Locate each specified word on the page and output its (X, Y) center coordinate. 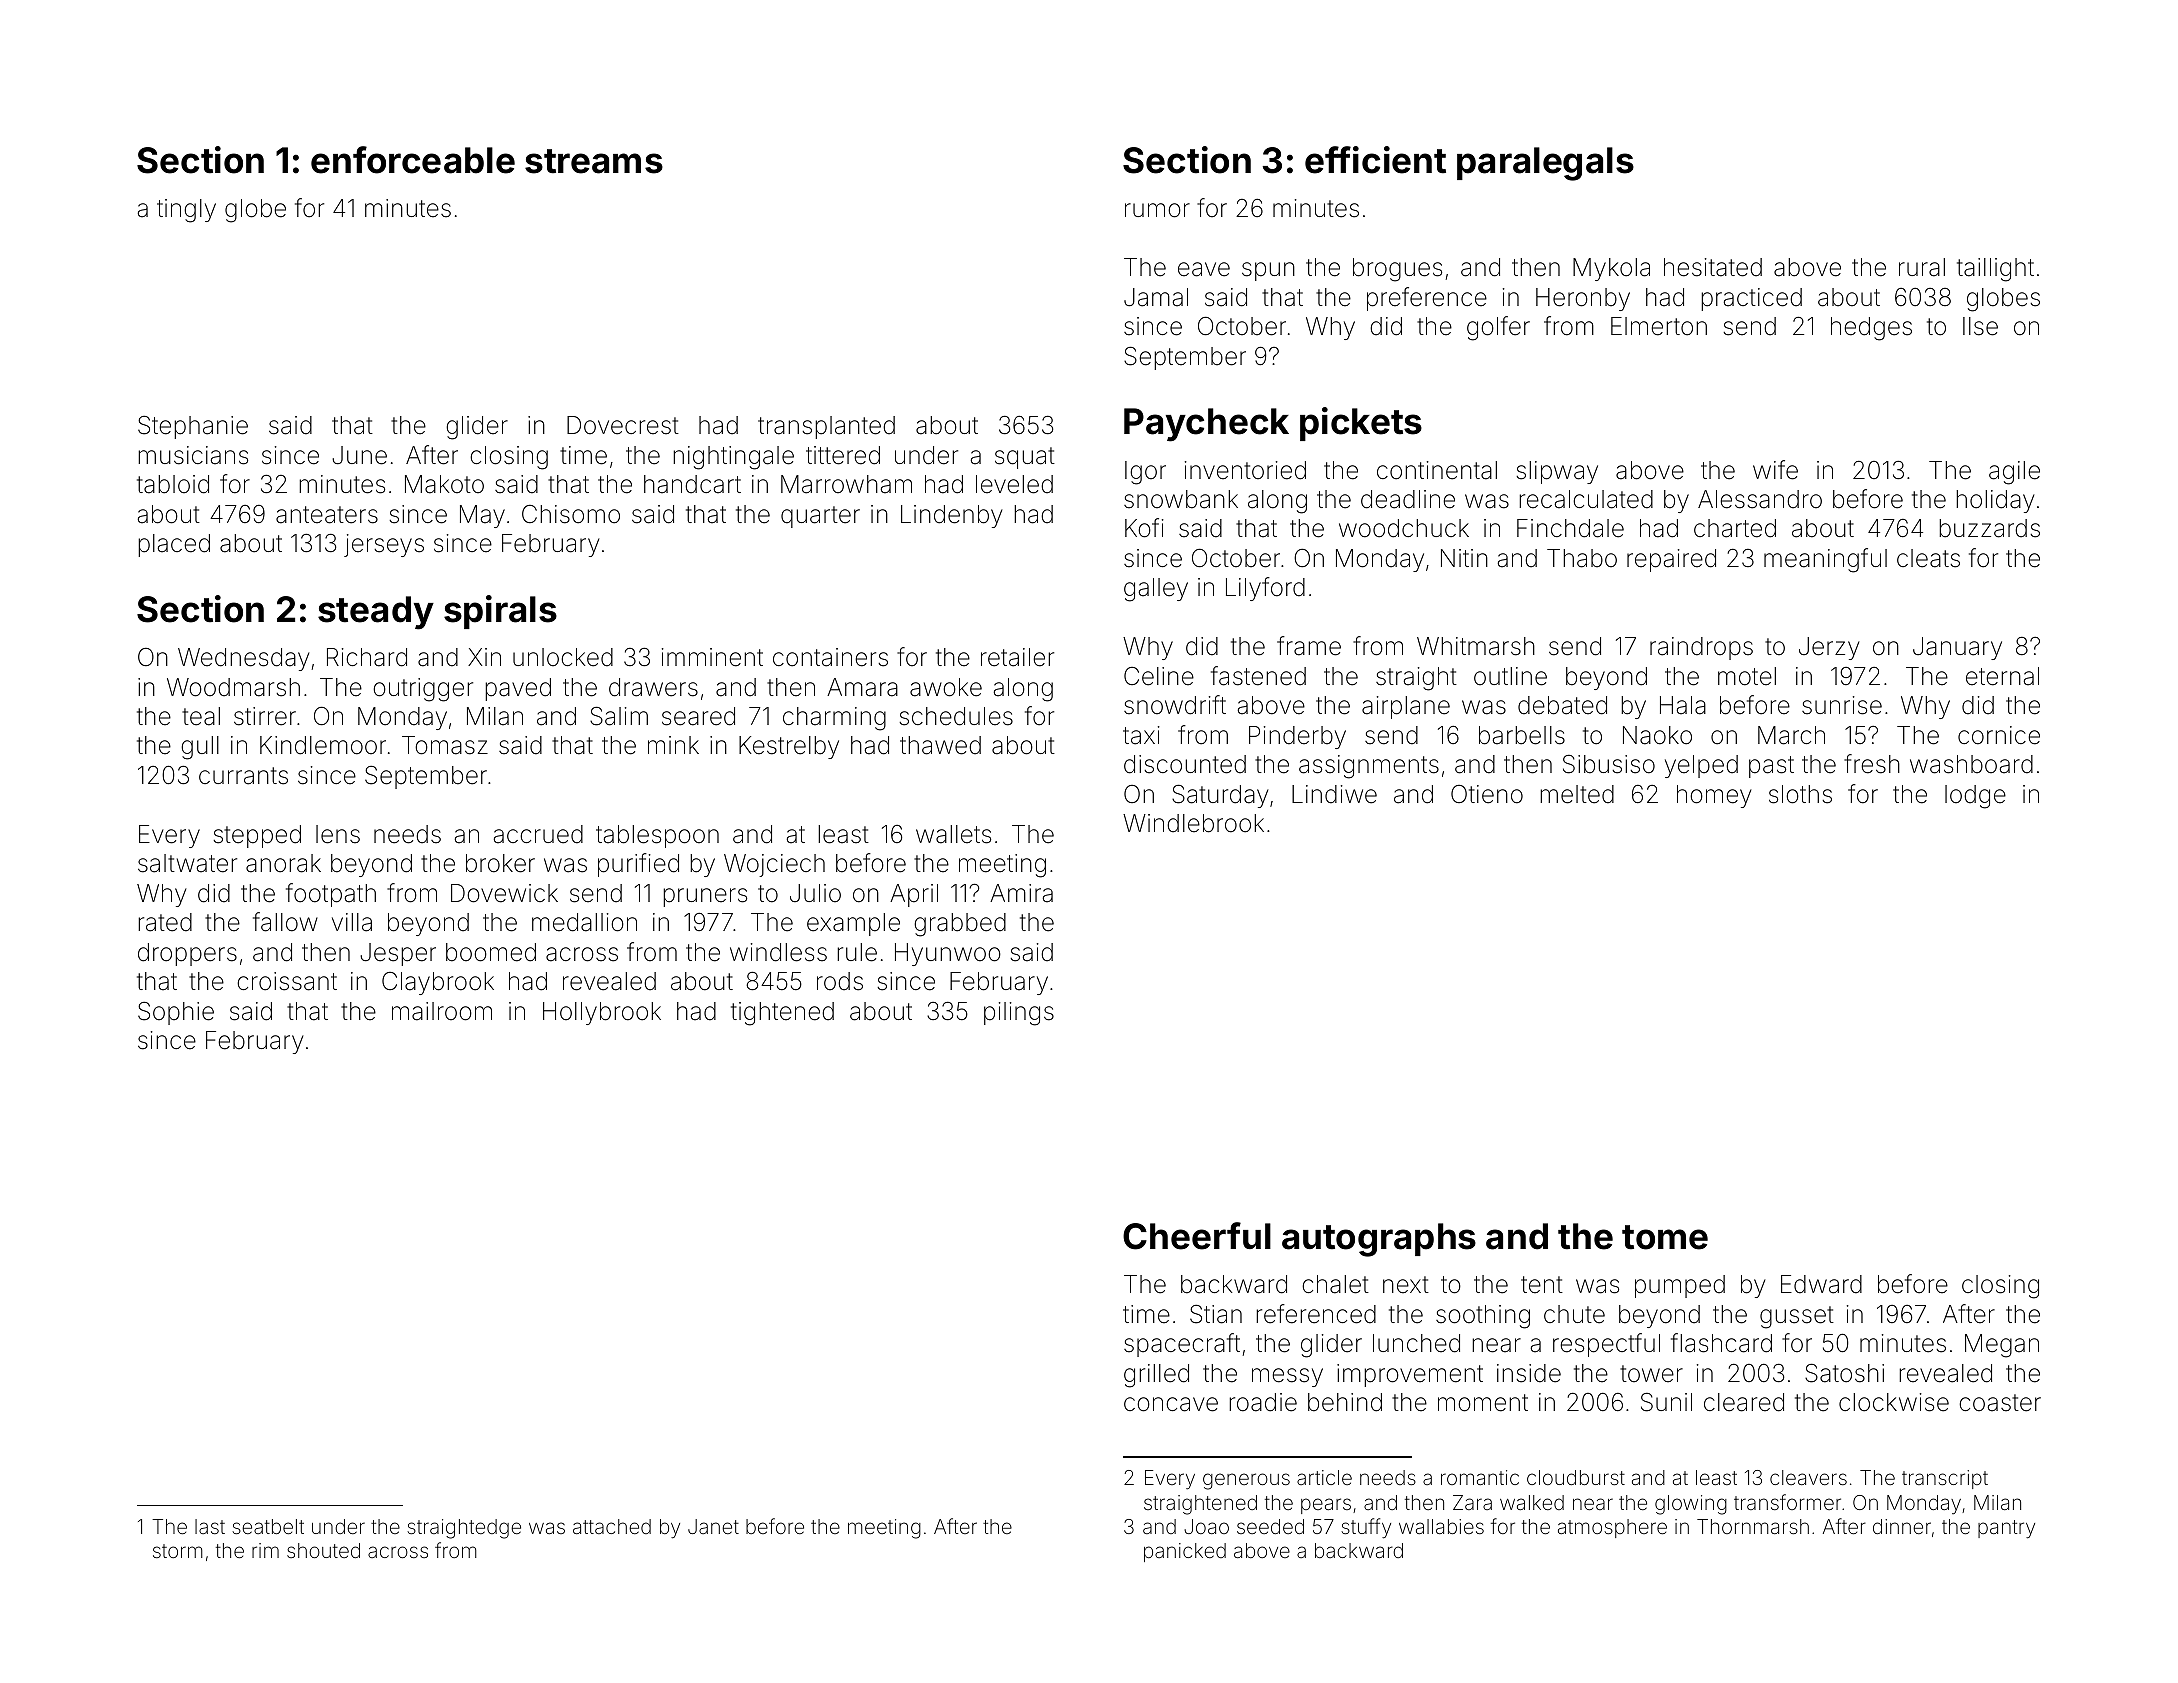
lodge (1975, 797)
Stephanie (193, 427)
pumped (1680, 1286)
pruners (705, 897)
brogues (1397, 270)
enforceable (413, 160)
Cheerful (1197, 1236)
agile (2014, 473)
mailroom (442, 1011)
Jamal (1156, 297)
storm (178, 1551)
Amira (1021, 893)
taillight (1995, 270)
